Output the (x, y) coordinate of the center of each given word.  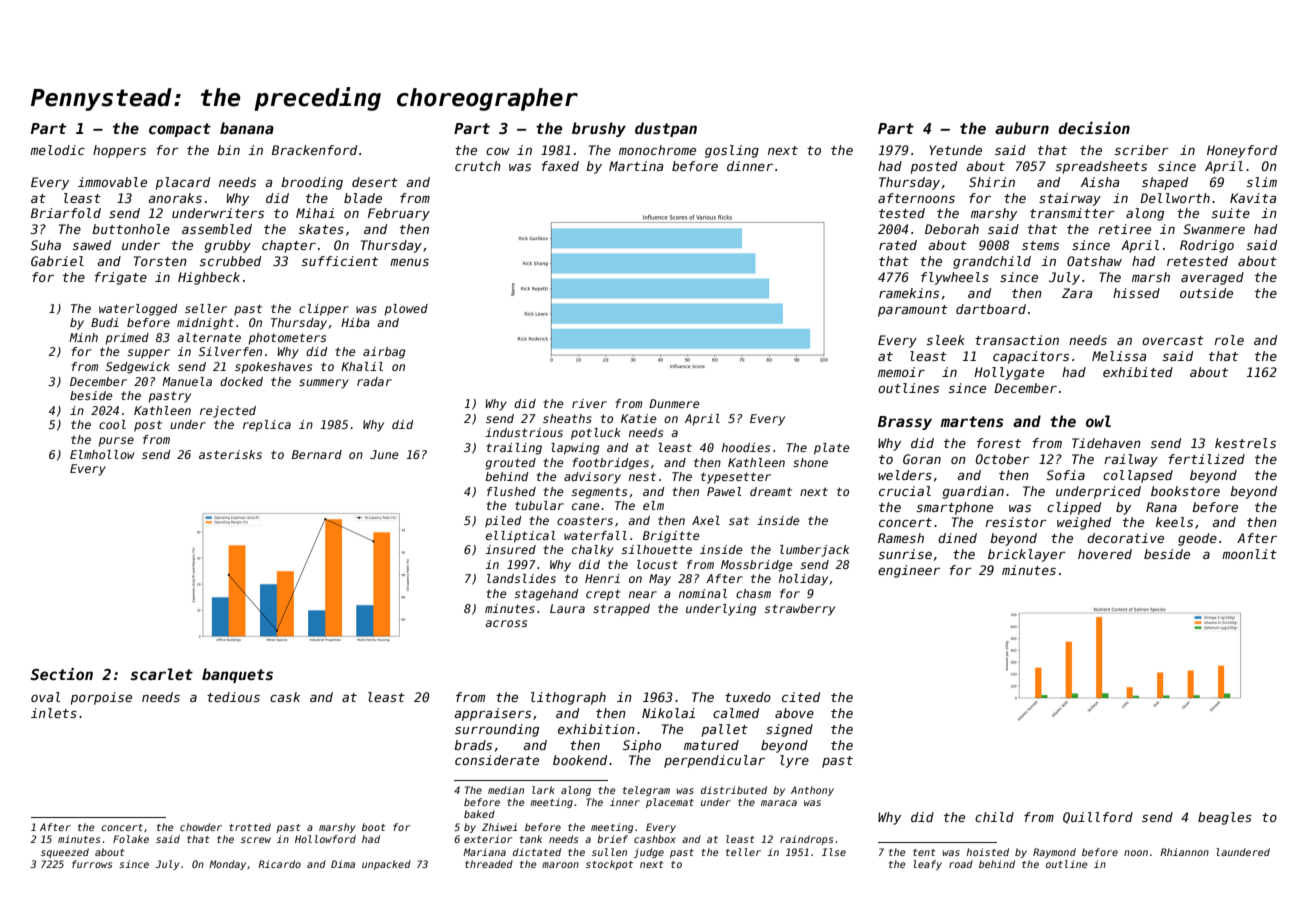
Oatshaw (1094, 261)
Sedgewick (138, 368)
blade (363, 198)
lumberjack (814, 551)
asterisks (230, 454)
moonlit (1249, 554)
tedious (233, 697)
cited (801, 697)
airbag (384, 353)
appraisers (492, 714)
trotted (250, 827)
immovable (112, 182)
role (1229, 340)
